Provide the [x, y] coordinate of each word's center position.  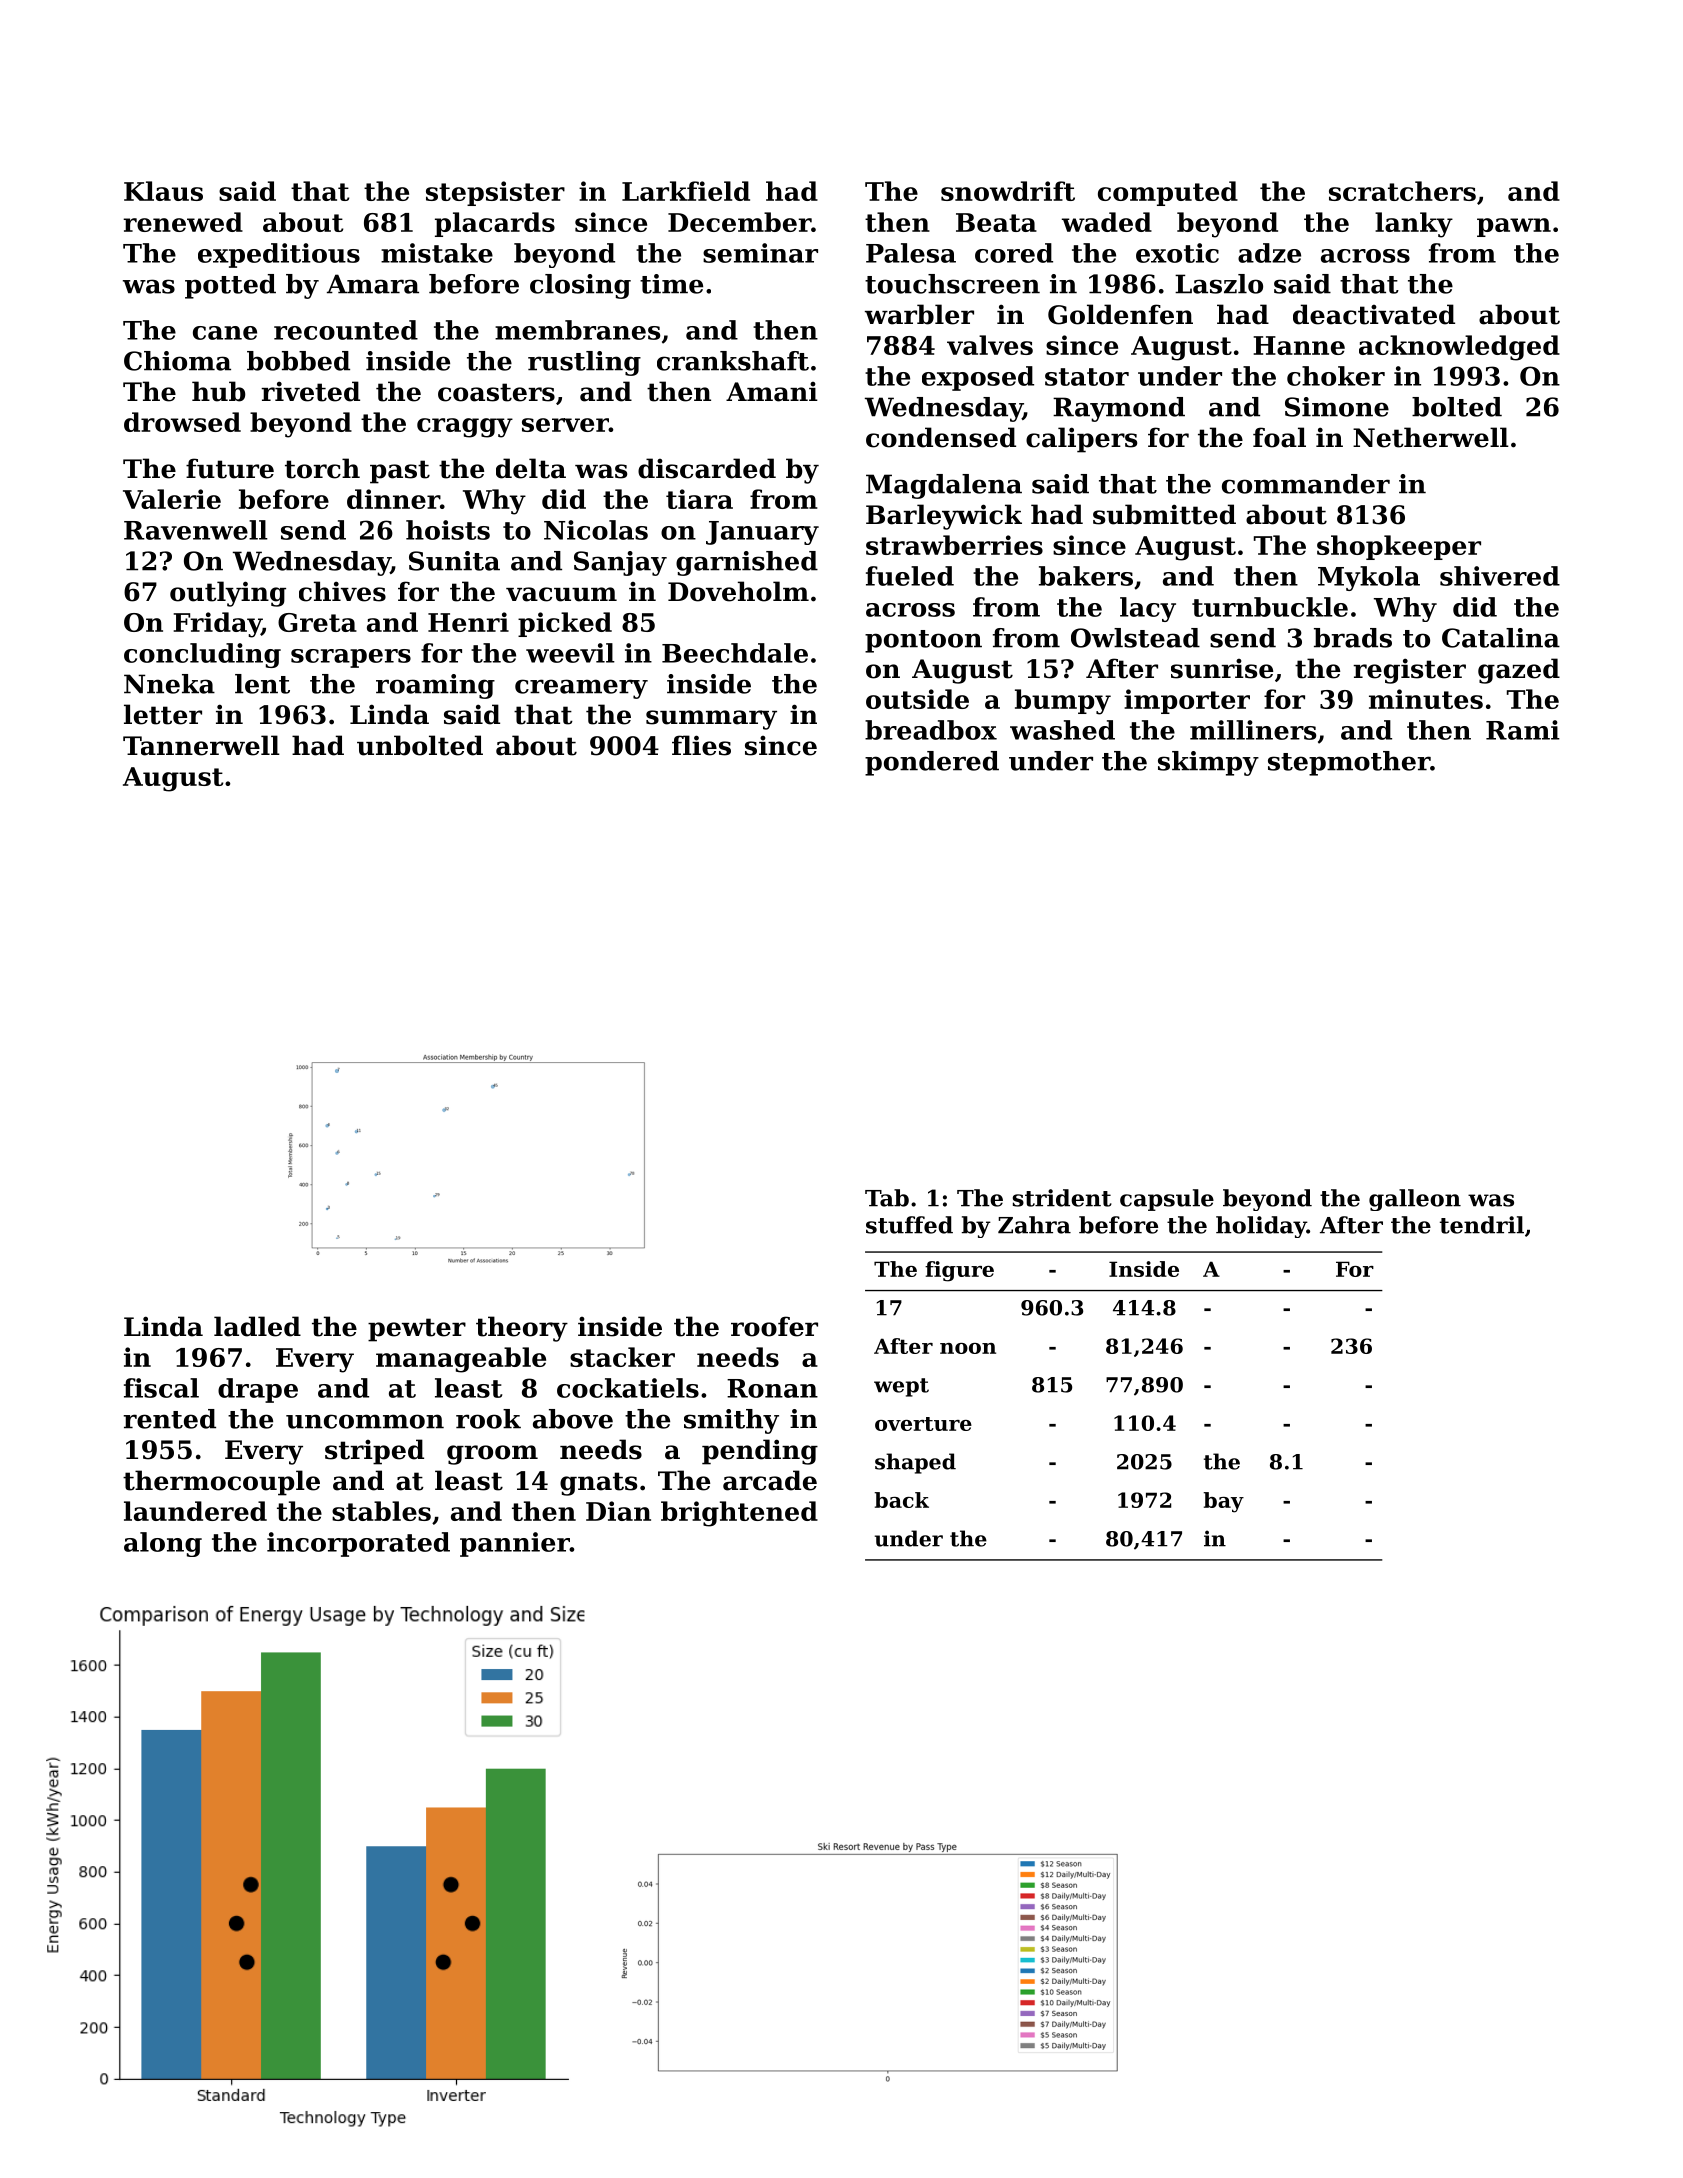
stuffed [909, 1225]
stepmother [1349, 763]
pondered [932, 763]
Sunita [454, 561]
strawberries [954, 545]
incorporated [358, 1544]
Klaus [163, 191]
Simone [1337, 407]
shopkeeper [1399, 547]
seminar [760, 253]
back [901, 1500]
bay [1223, 1502]
